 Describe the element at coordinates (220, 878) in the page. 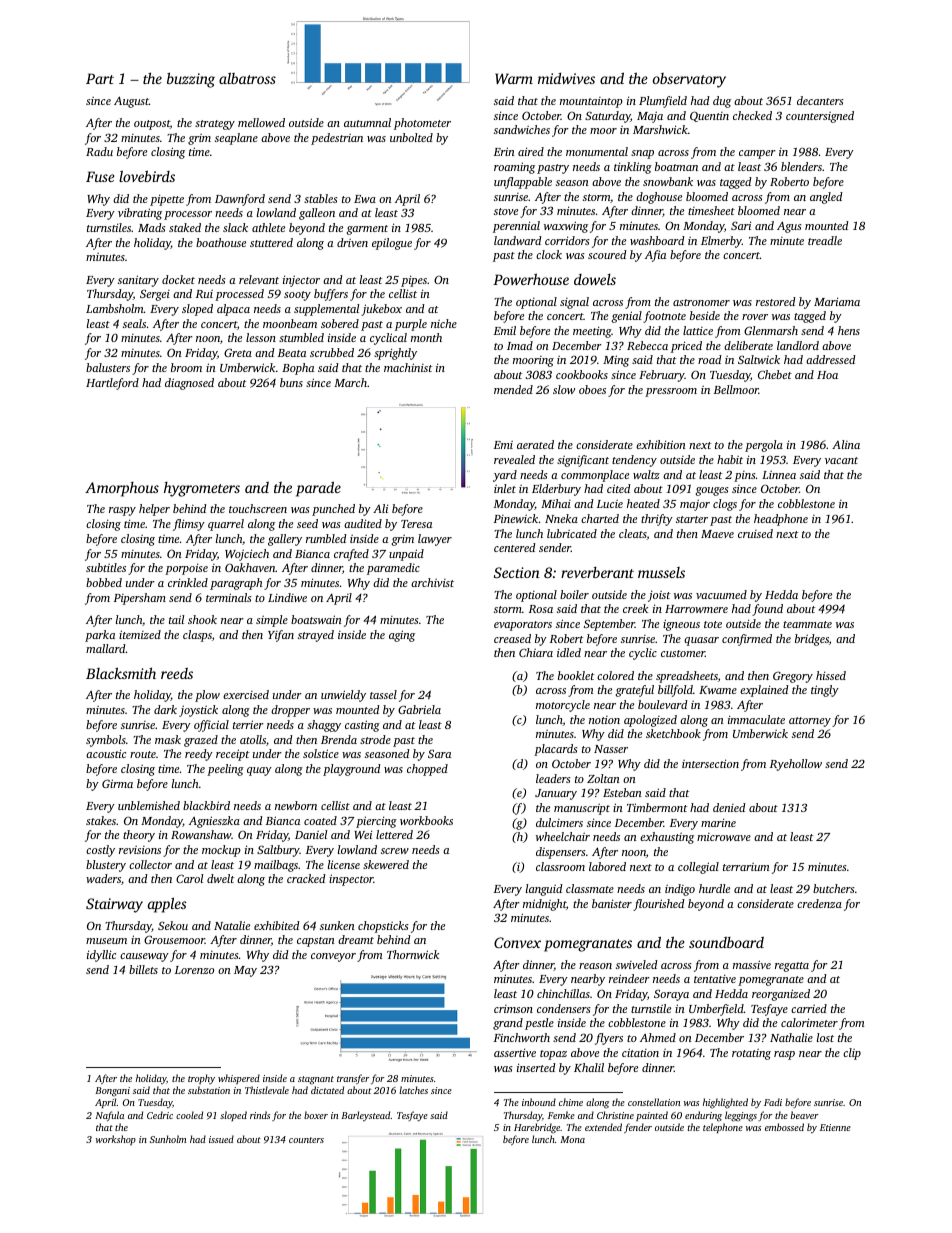

I see `dwelt` at that location.
